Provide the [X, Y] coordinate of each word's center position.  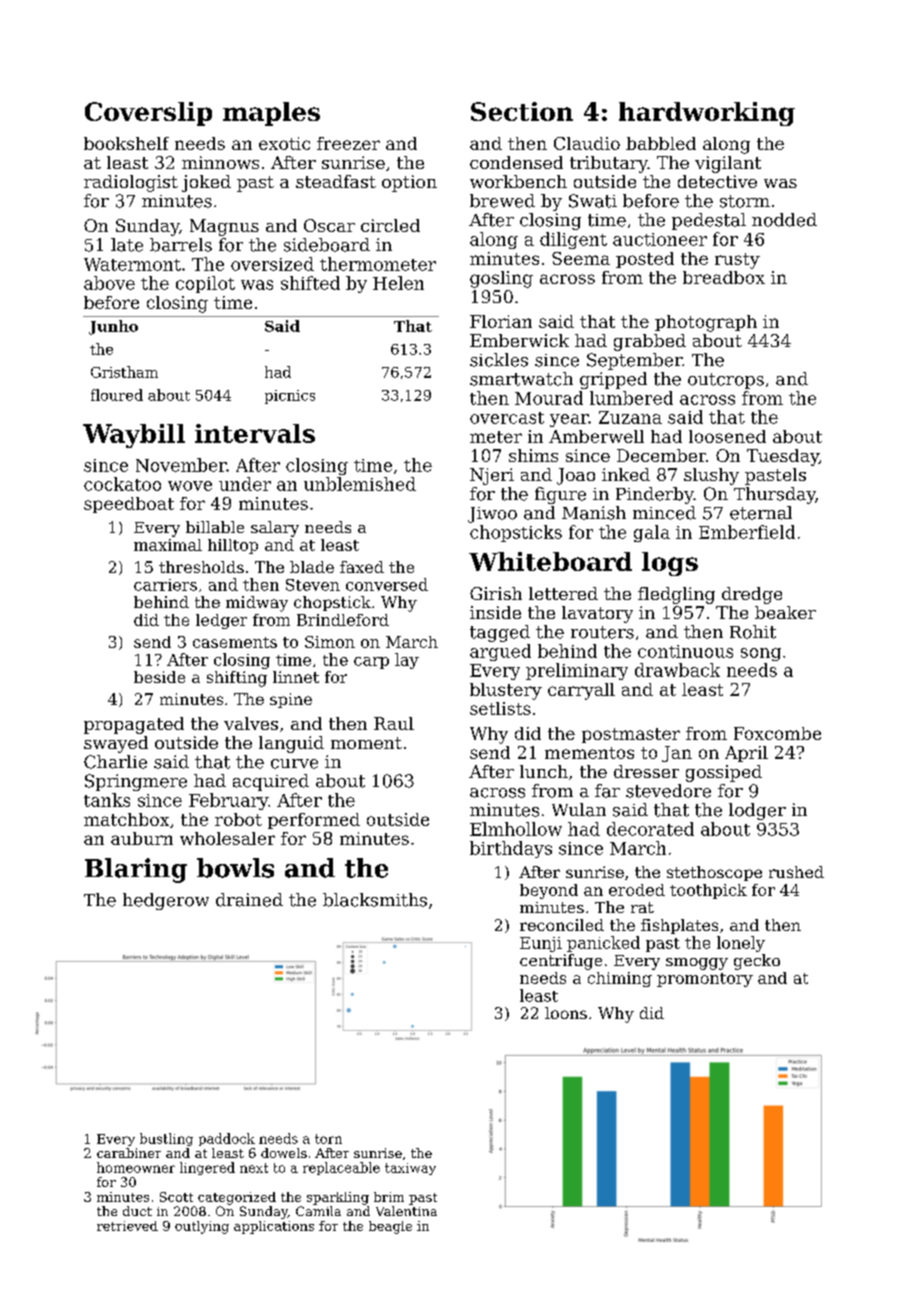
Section [522, 111]
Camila [318, 1211]
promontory [705, 980]
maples [271, 114]
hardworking [707, 114]
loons [566, 1013]
